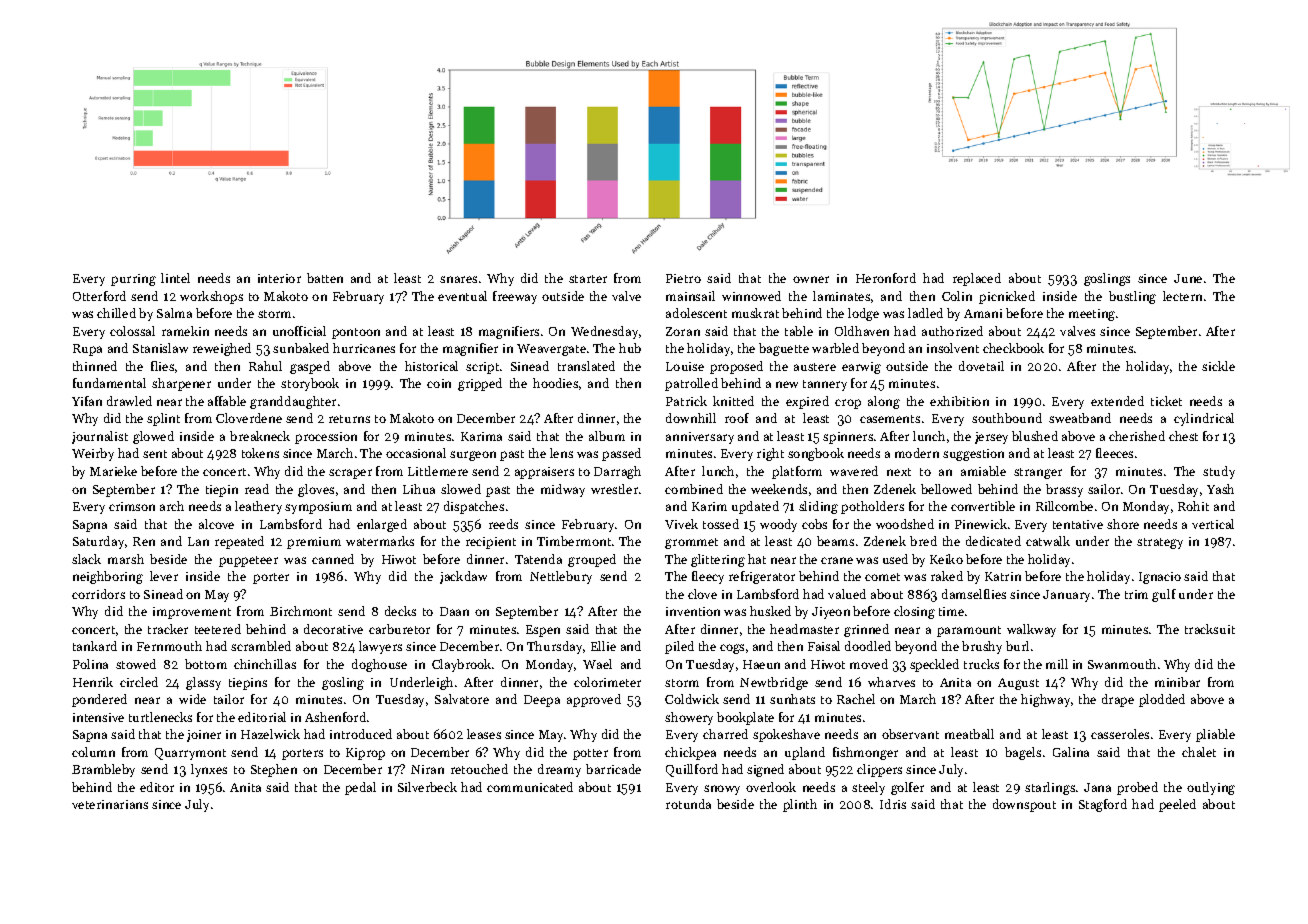 Image resolution: width=1308 pixels, height=924 pixels. What do you see at coordinates (379, 665) in the screenshot?
I see `doghouse` at bounding box center [379, 665].
